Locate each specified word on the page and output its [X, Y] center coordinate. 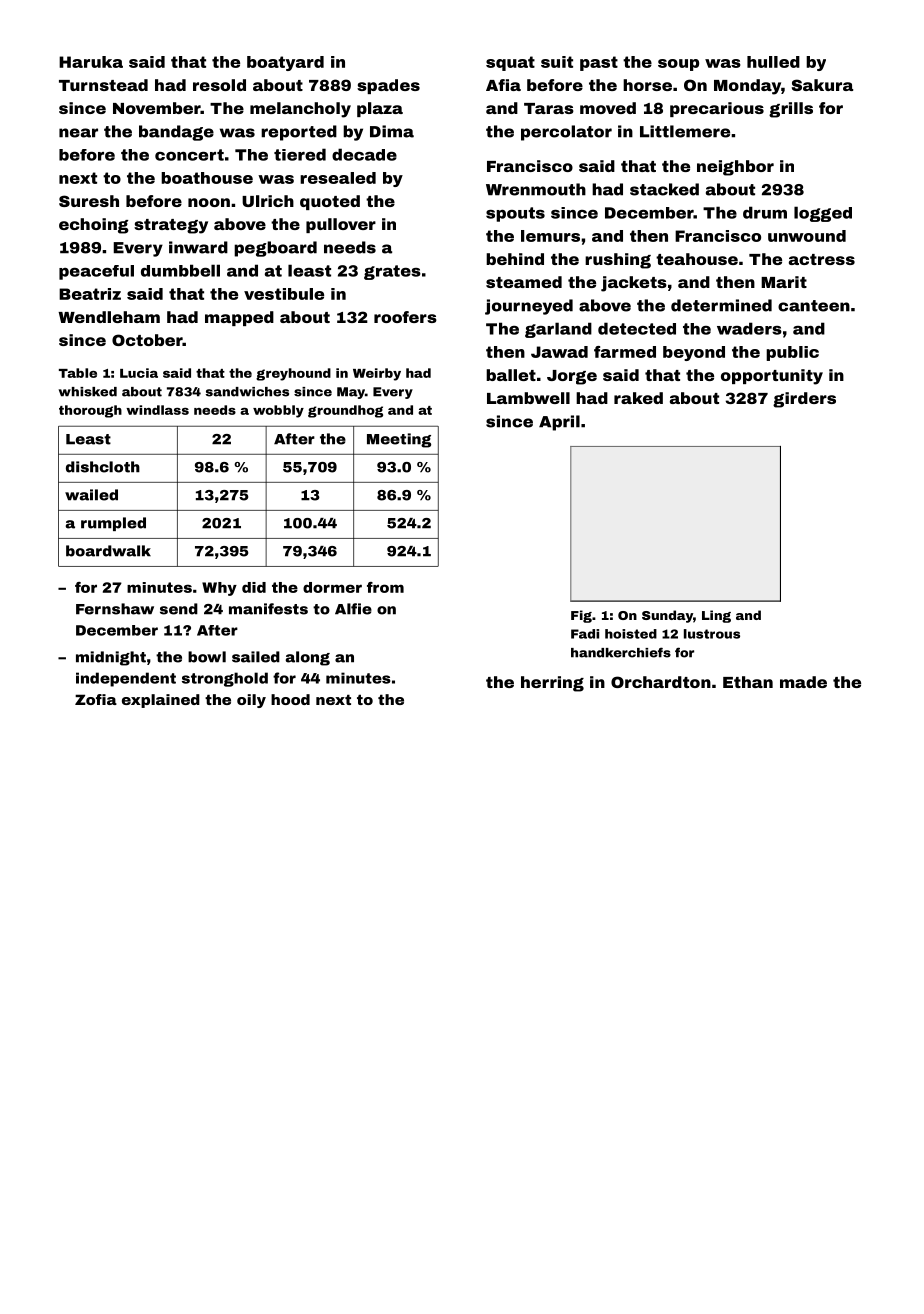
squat [510, 63]
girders [804, 400]
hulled [773, 62]
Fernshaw [115, 609]
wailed [91, 495]
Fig [581, 616]
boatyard [285, 63]
